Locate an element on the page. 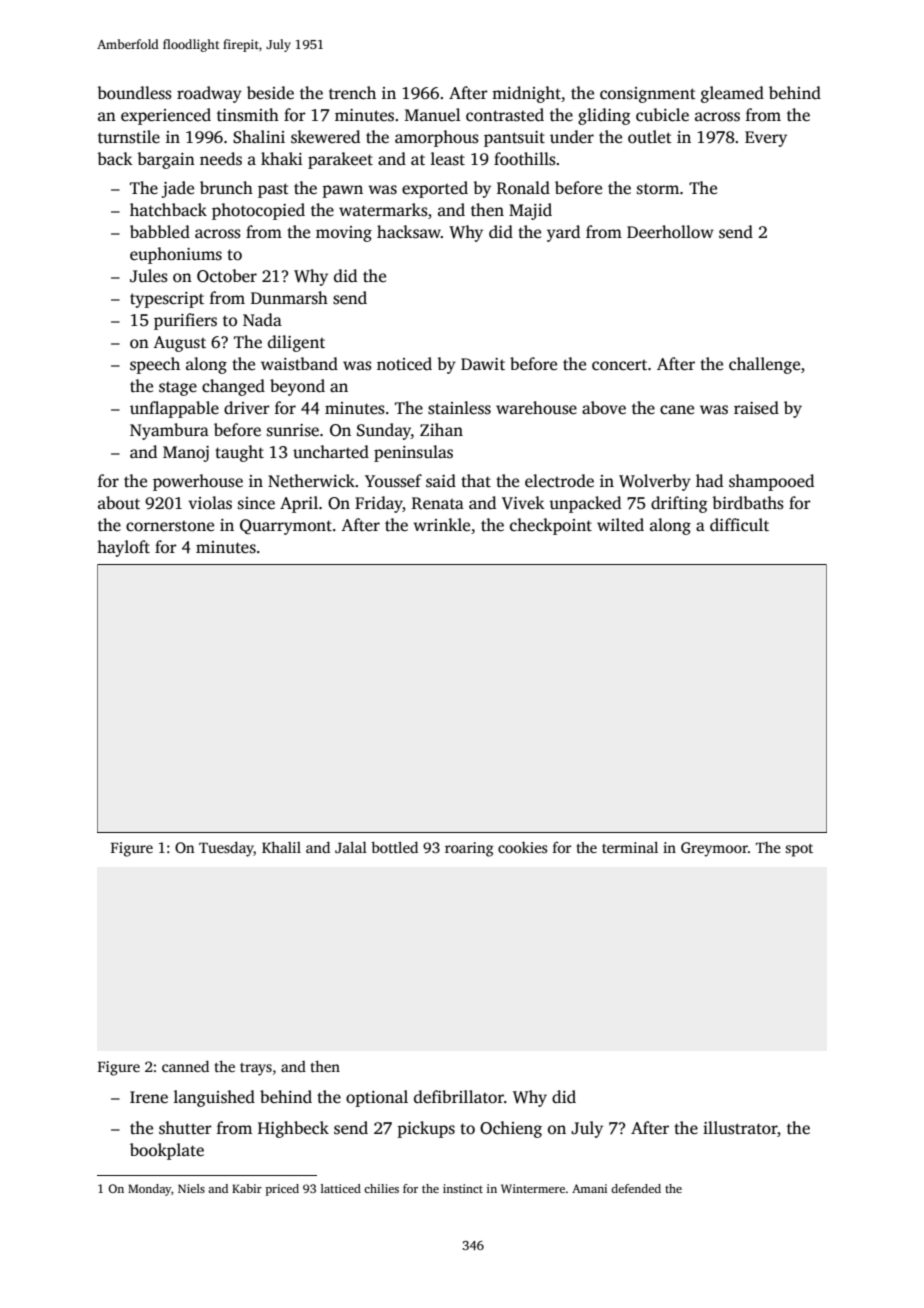  cane is located at coordinates (677, 410).
